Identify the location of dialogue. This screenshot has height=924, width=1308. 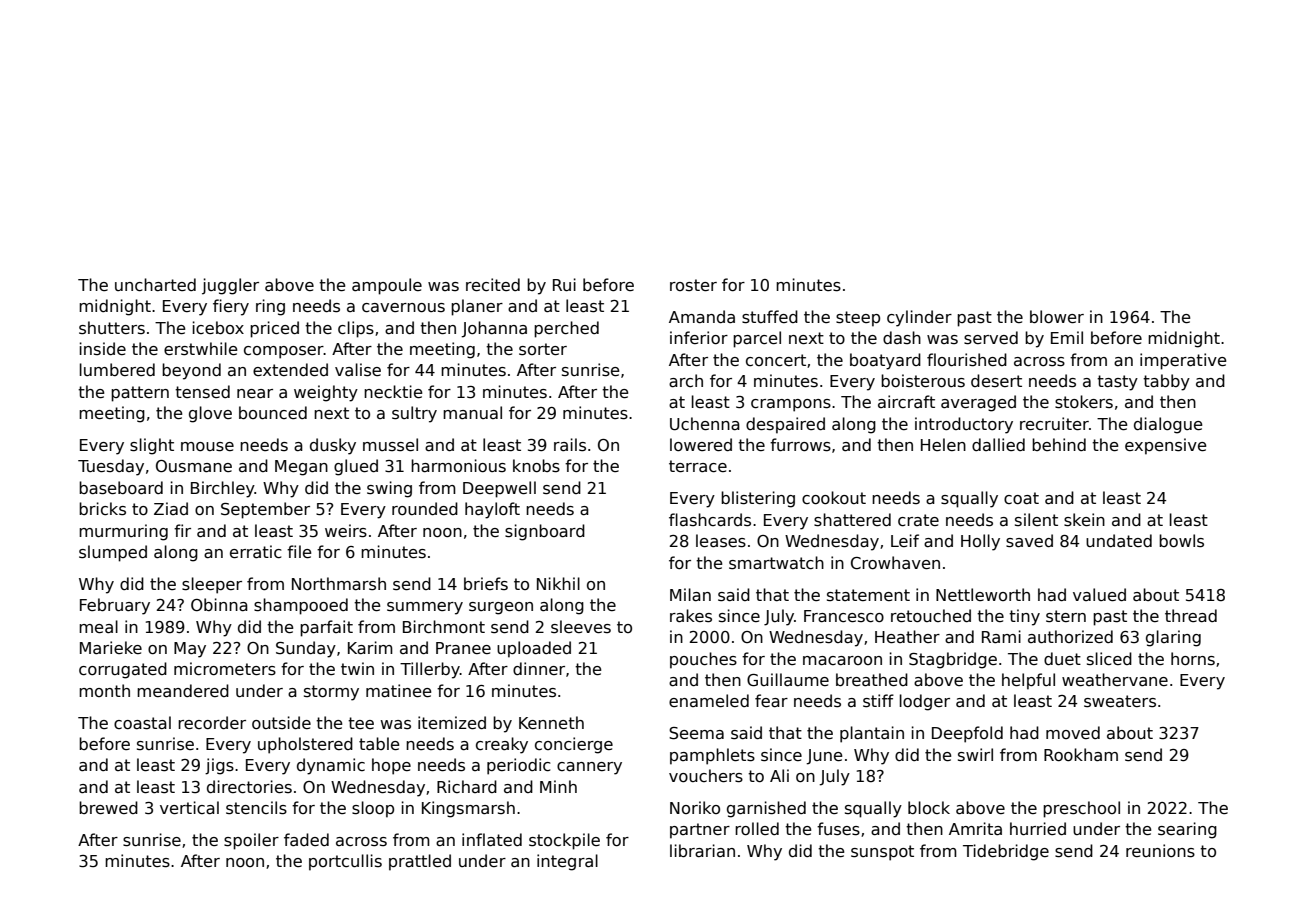
(1168, 425).
